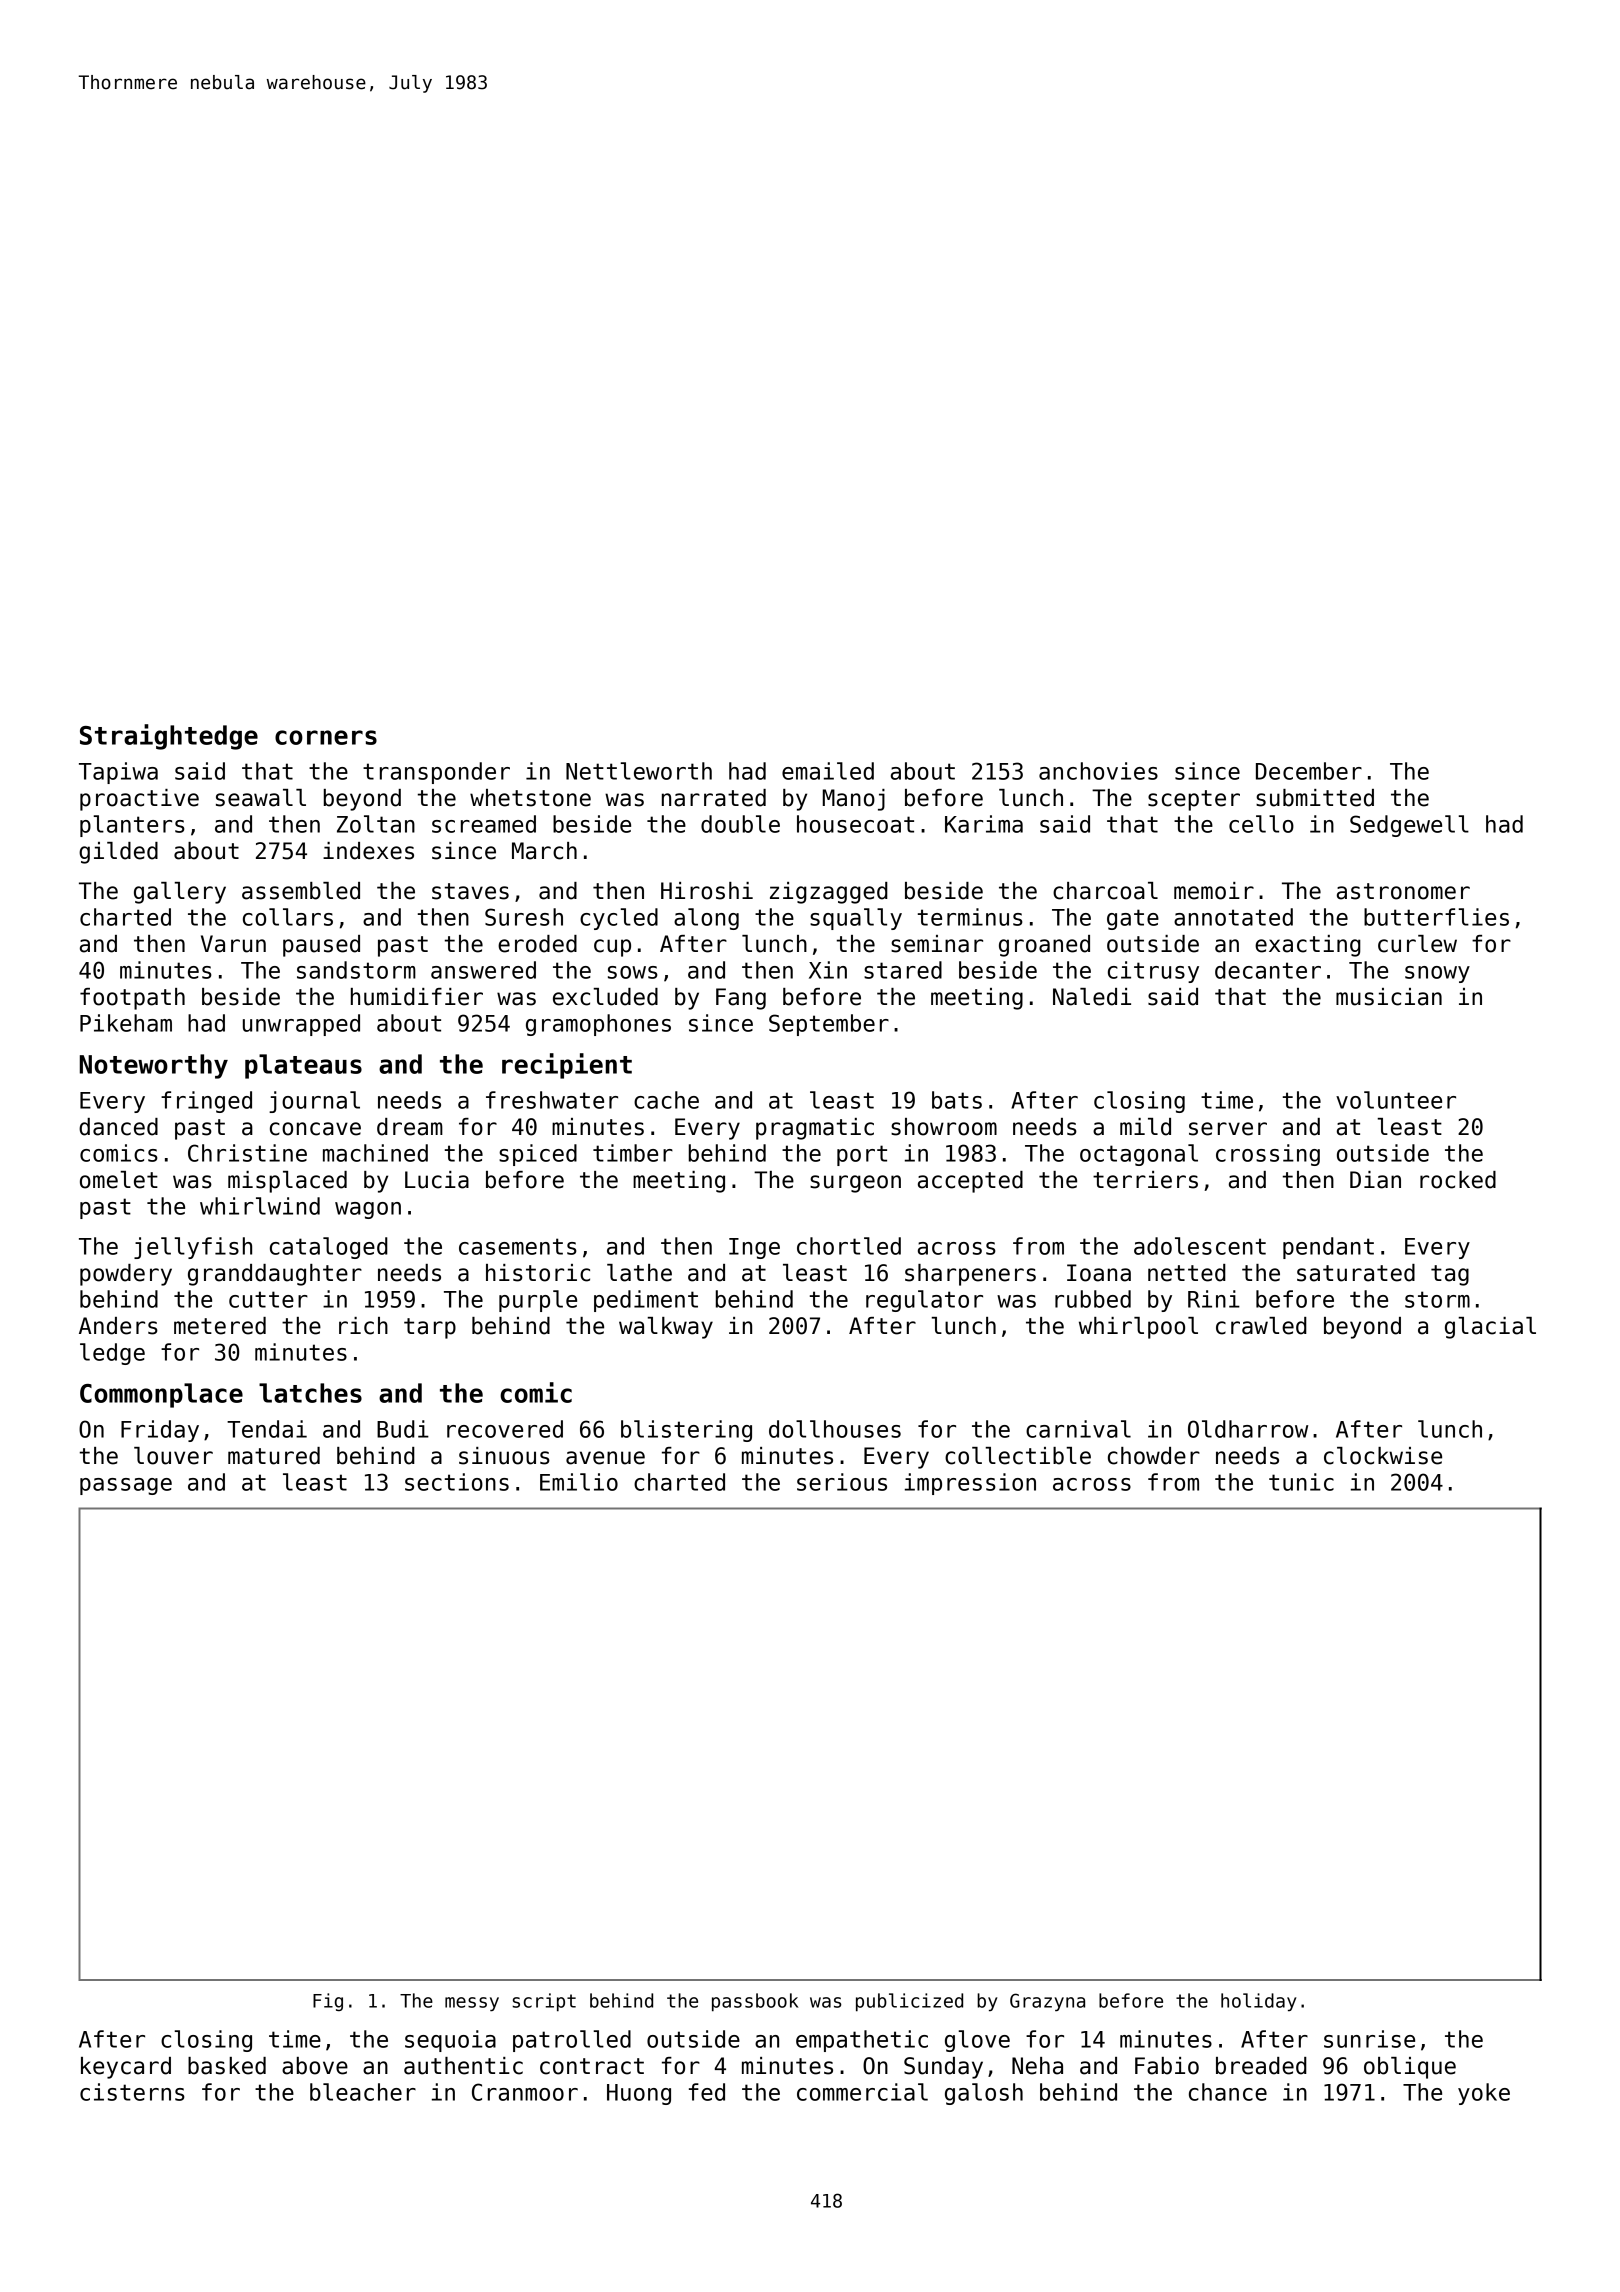 This image has height=2292, width=1620. Describe the element at coordinates (1437, 974) in the image. I see `snowy` at that location.
